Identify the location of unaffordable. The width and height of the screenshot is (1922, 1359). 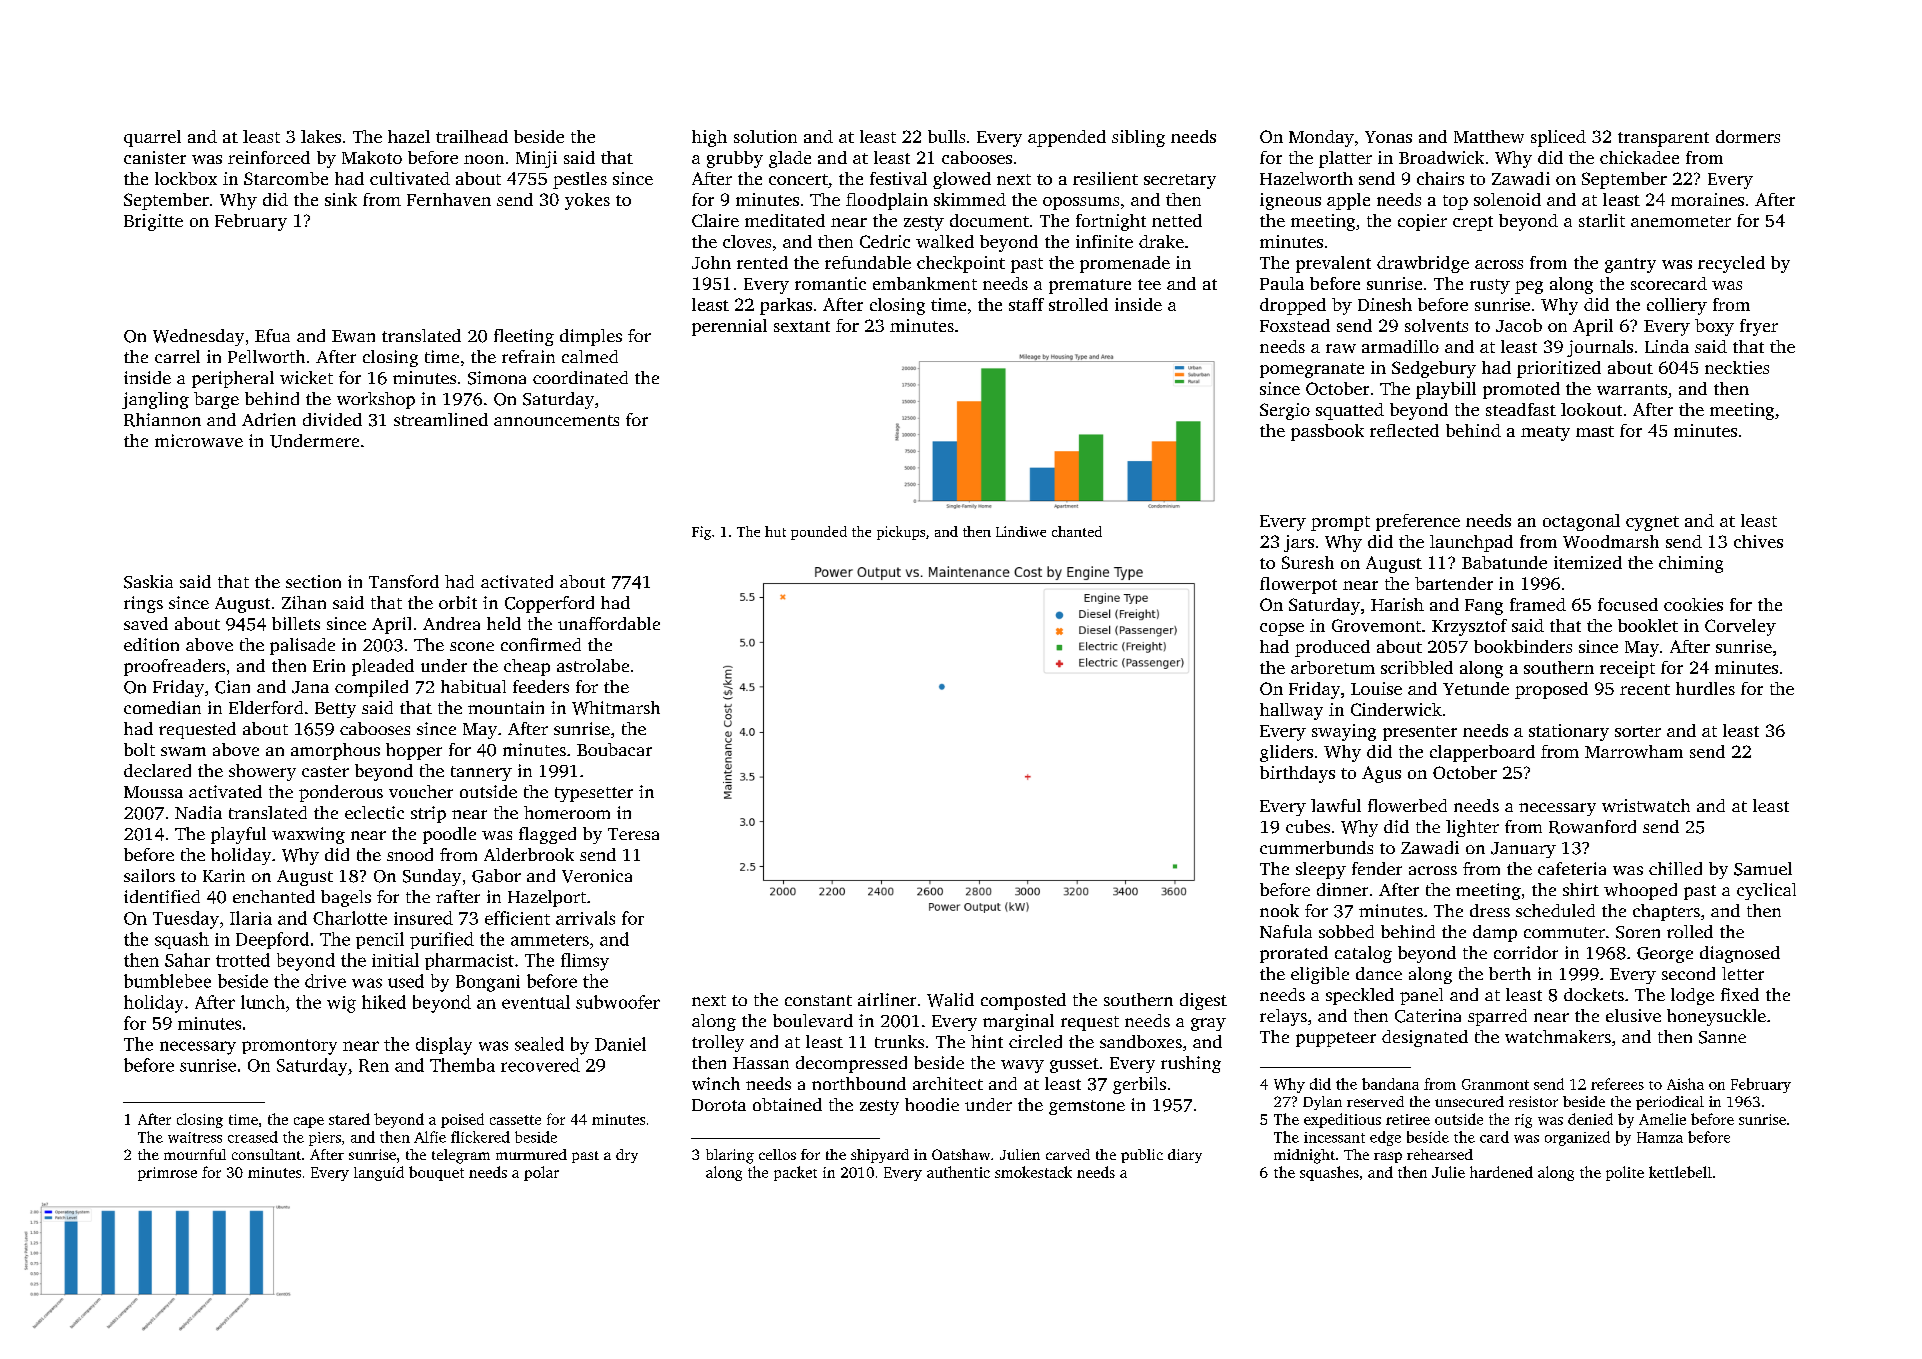
(609, 623).
